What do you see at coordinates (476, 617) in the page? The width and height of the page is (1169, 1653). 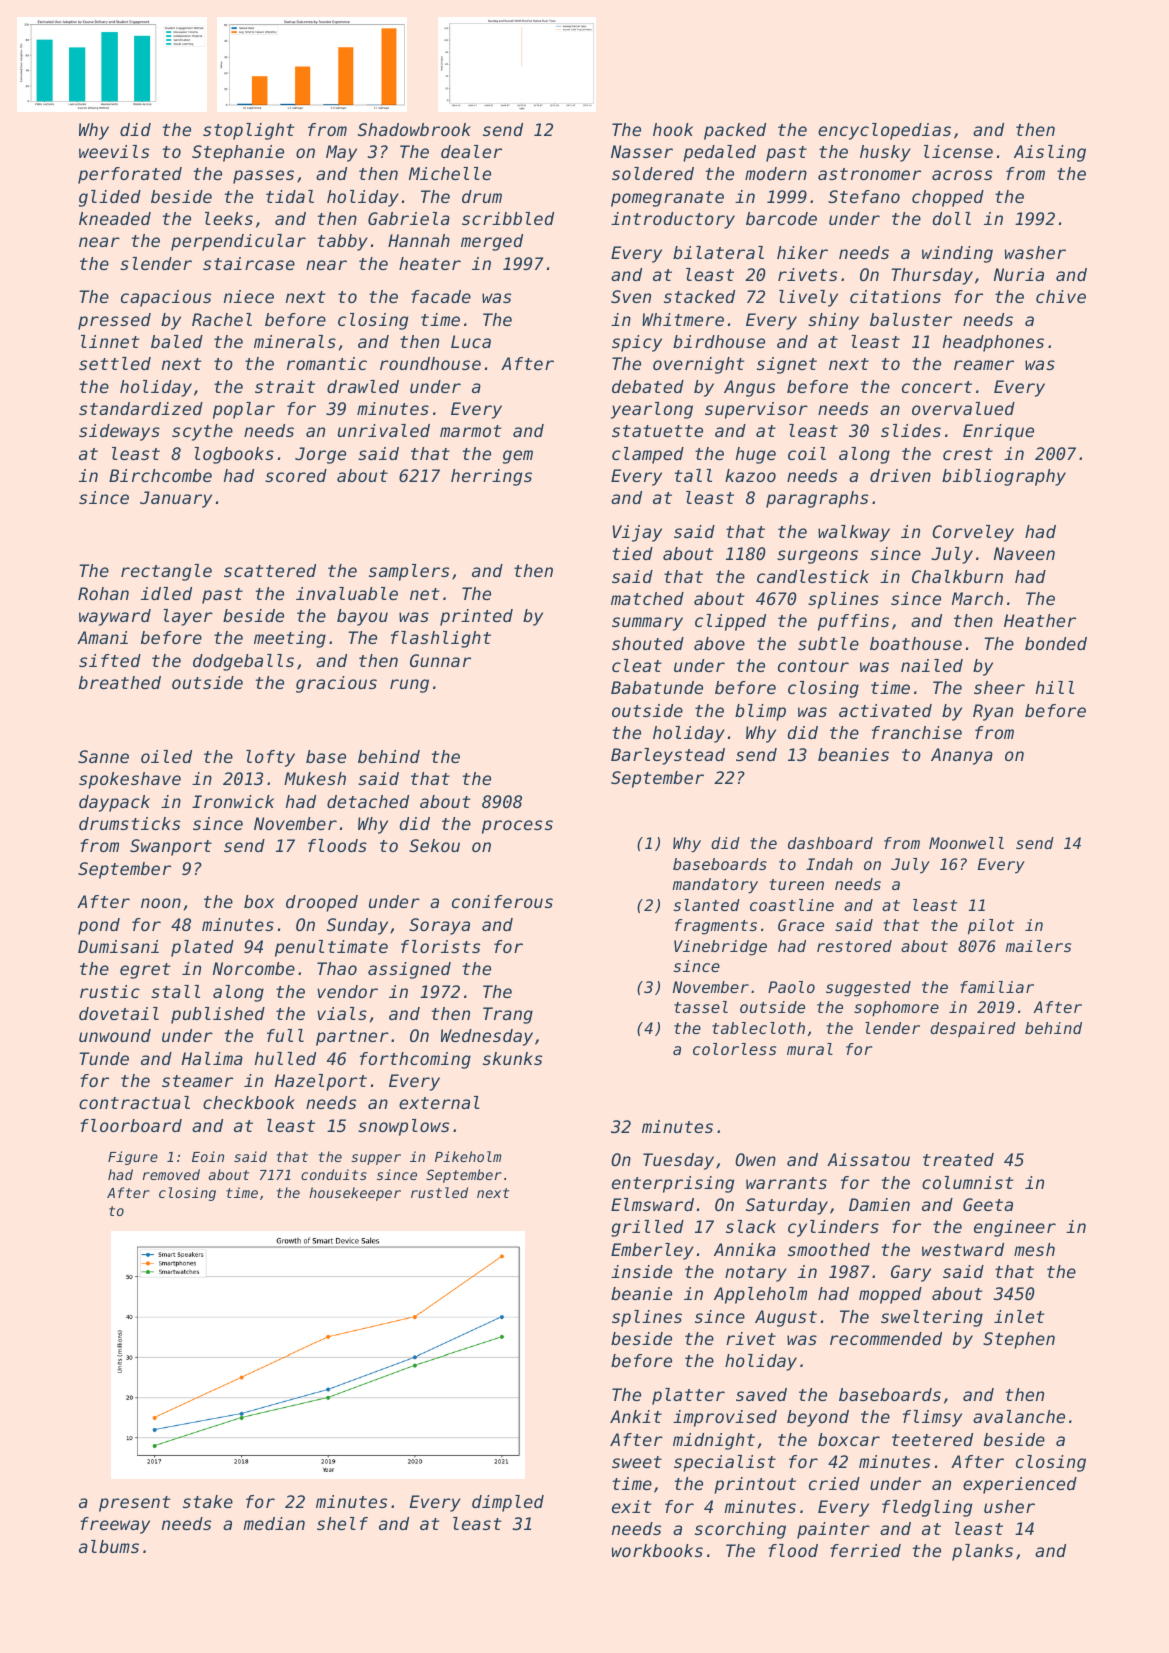 I see `printed` at bounding box center [476, 617].
